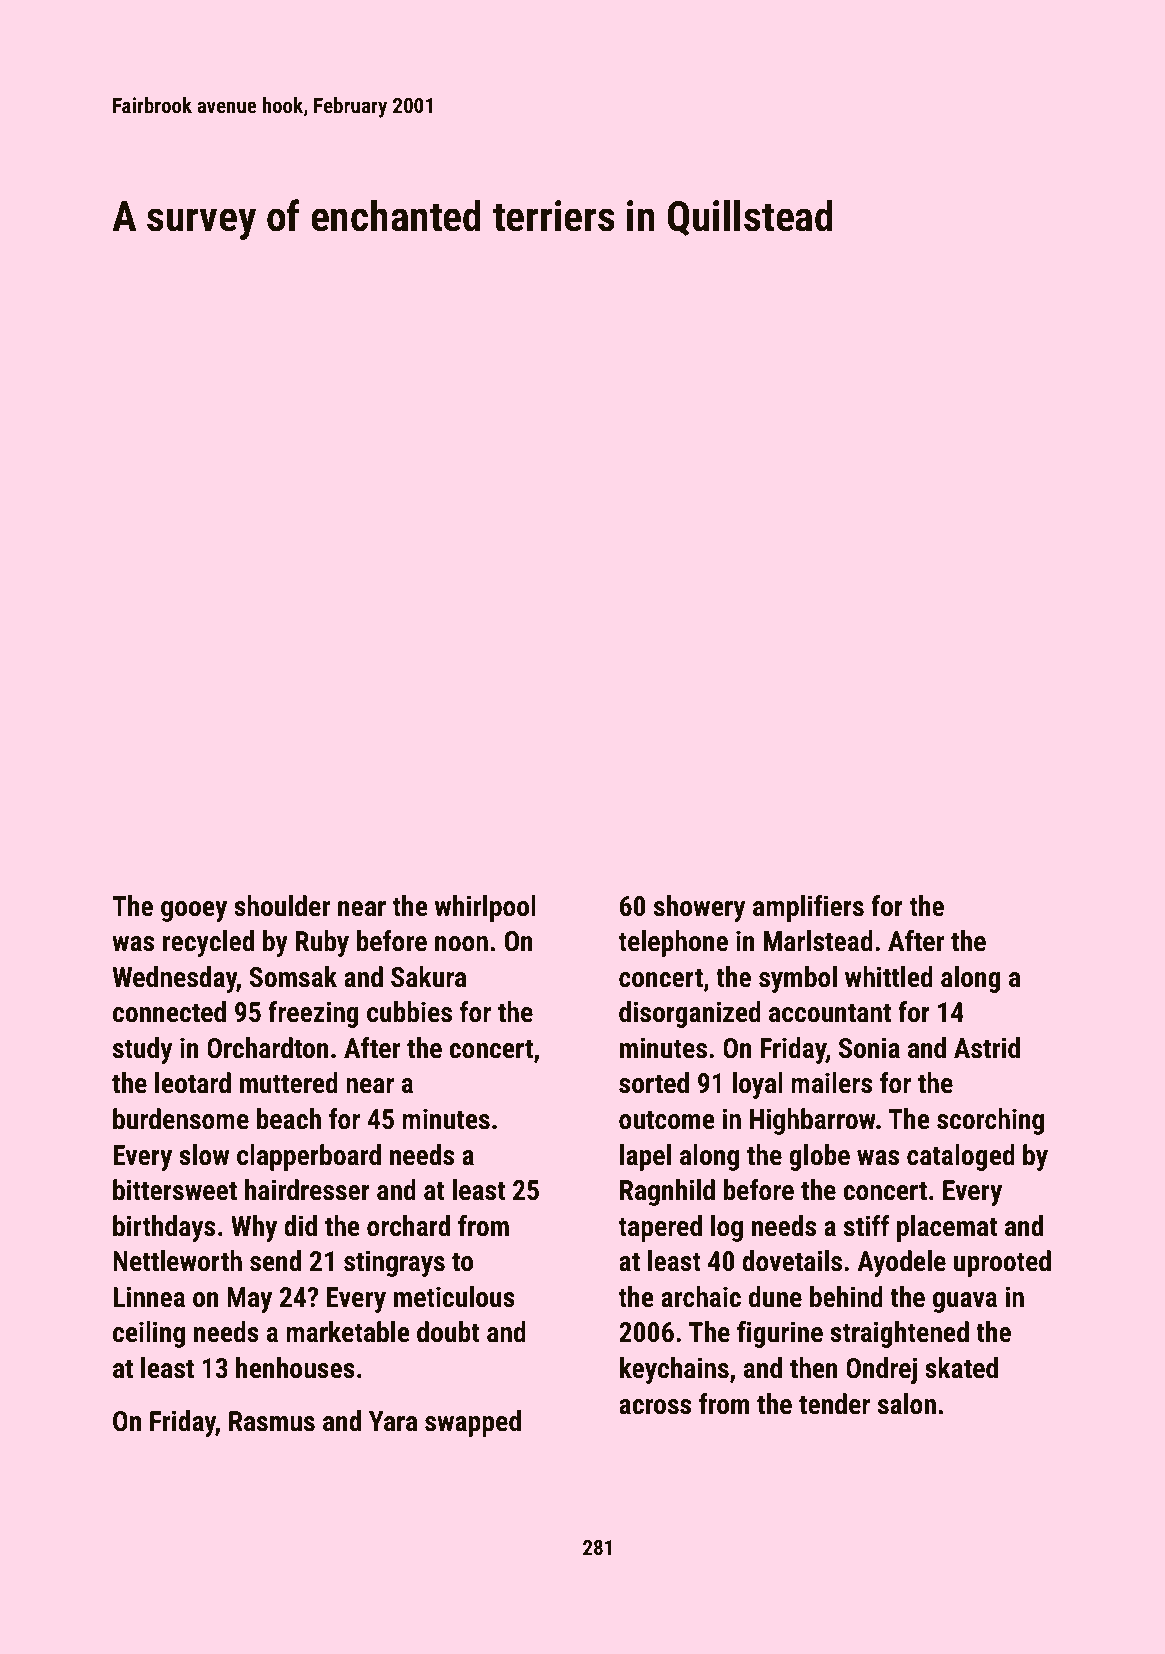 Image resolution: width=1165 pixels, height=1654 pixels. I want to click on swapped, so click(473, 1423).
